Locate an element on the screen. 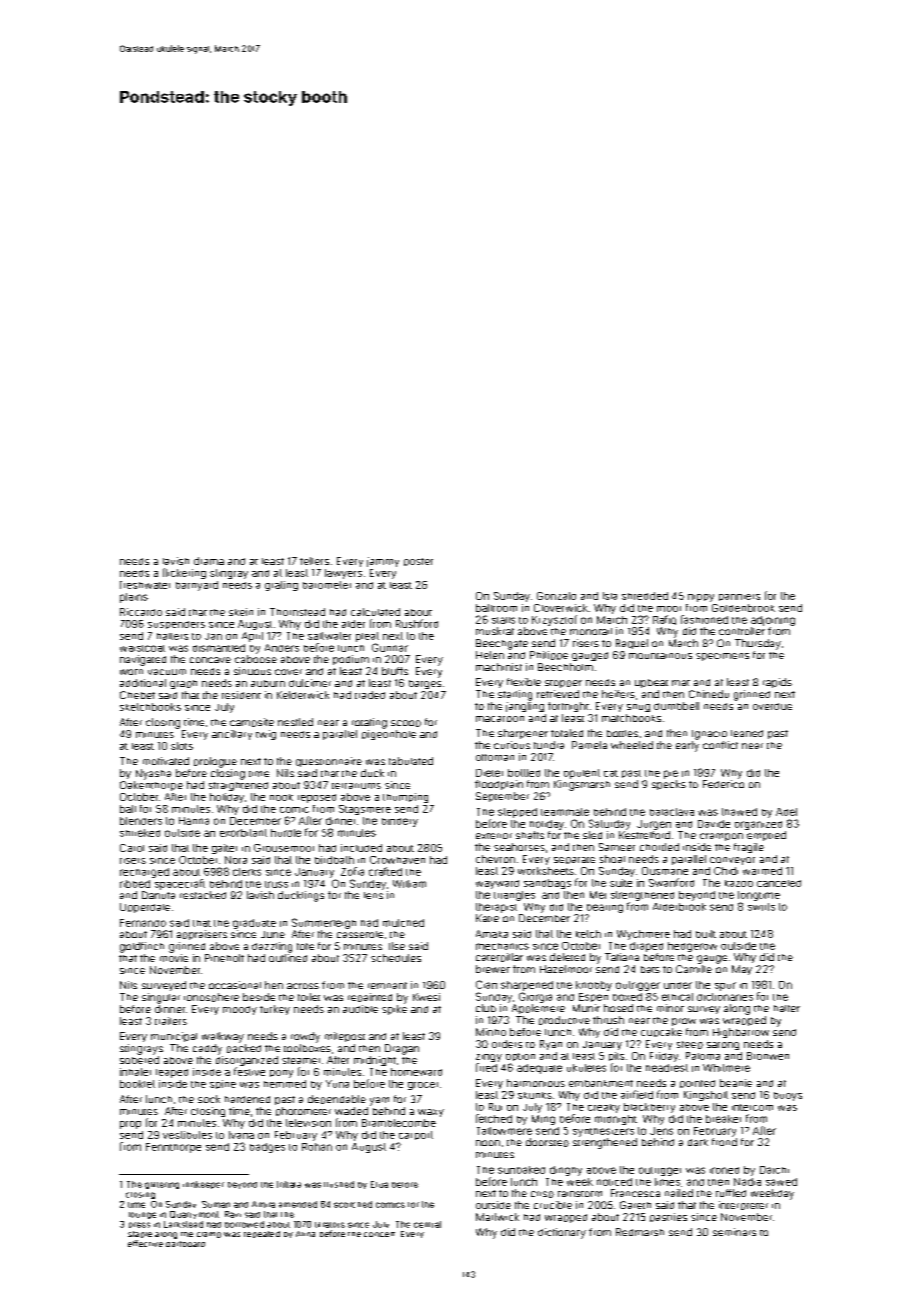 The image size is (924, 1308). suspenders is located at coordinates (176, 625).
